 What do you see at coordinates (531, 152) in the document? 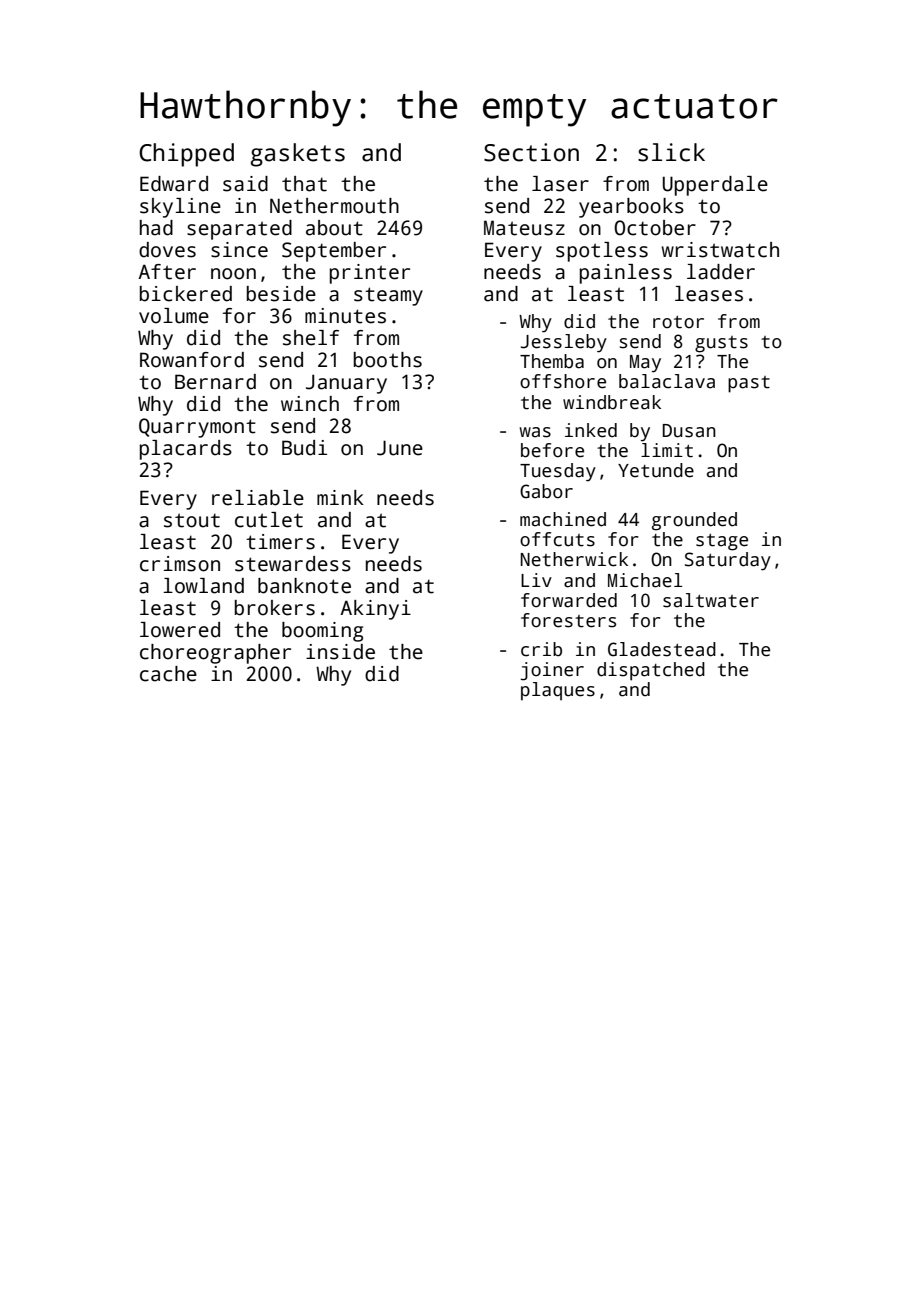
I see `Section` at bounding box center [531, 152].
